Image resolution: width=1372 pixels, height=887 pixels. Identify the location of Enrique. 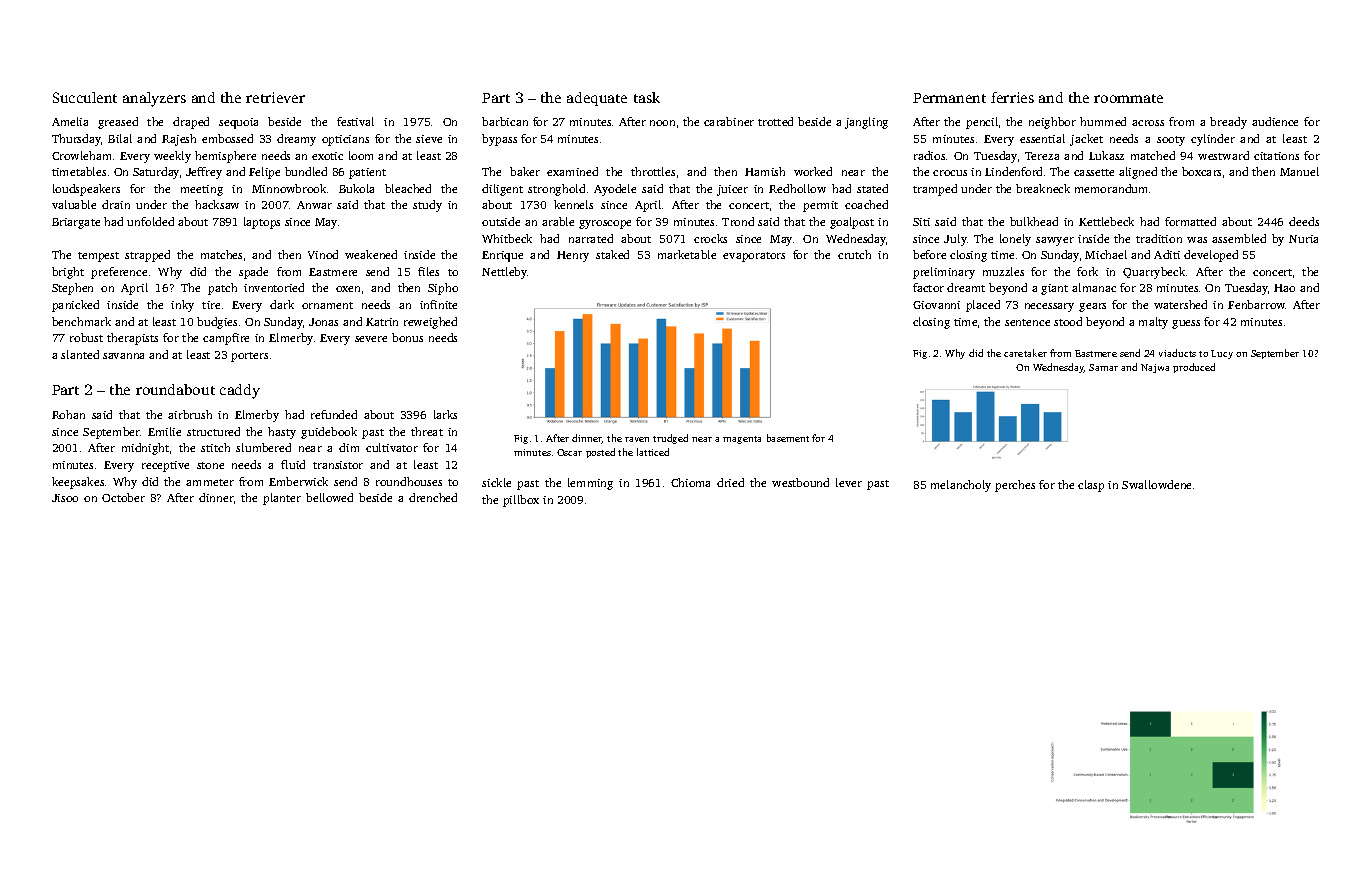
(502, 256).
